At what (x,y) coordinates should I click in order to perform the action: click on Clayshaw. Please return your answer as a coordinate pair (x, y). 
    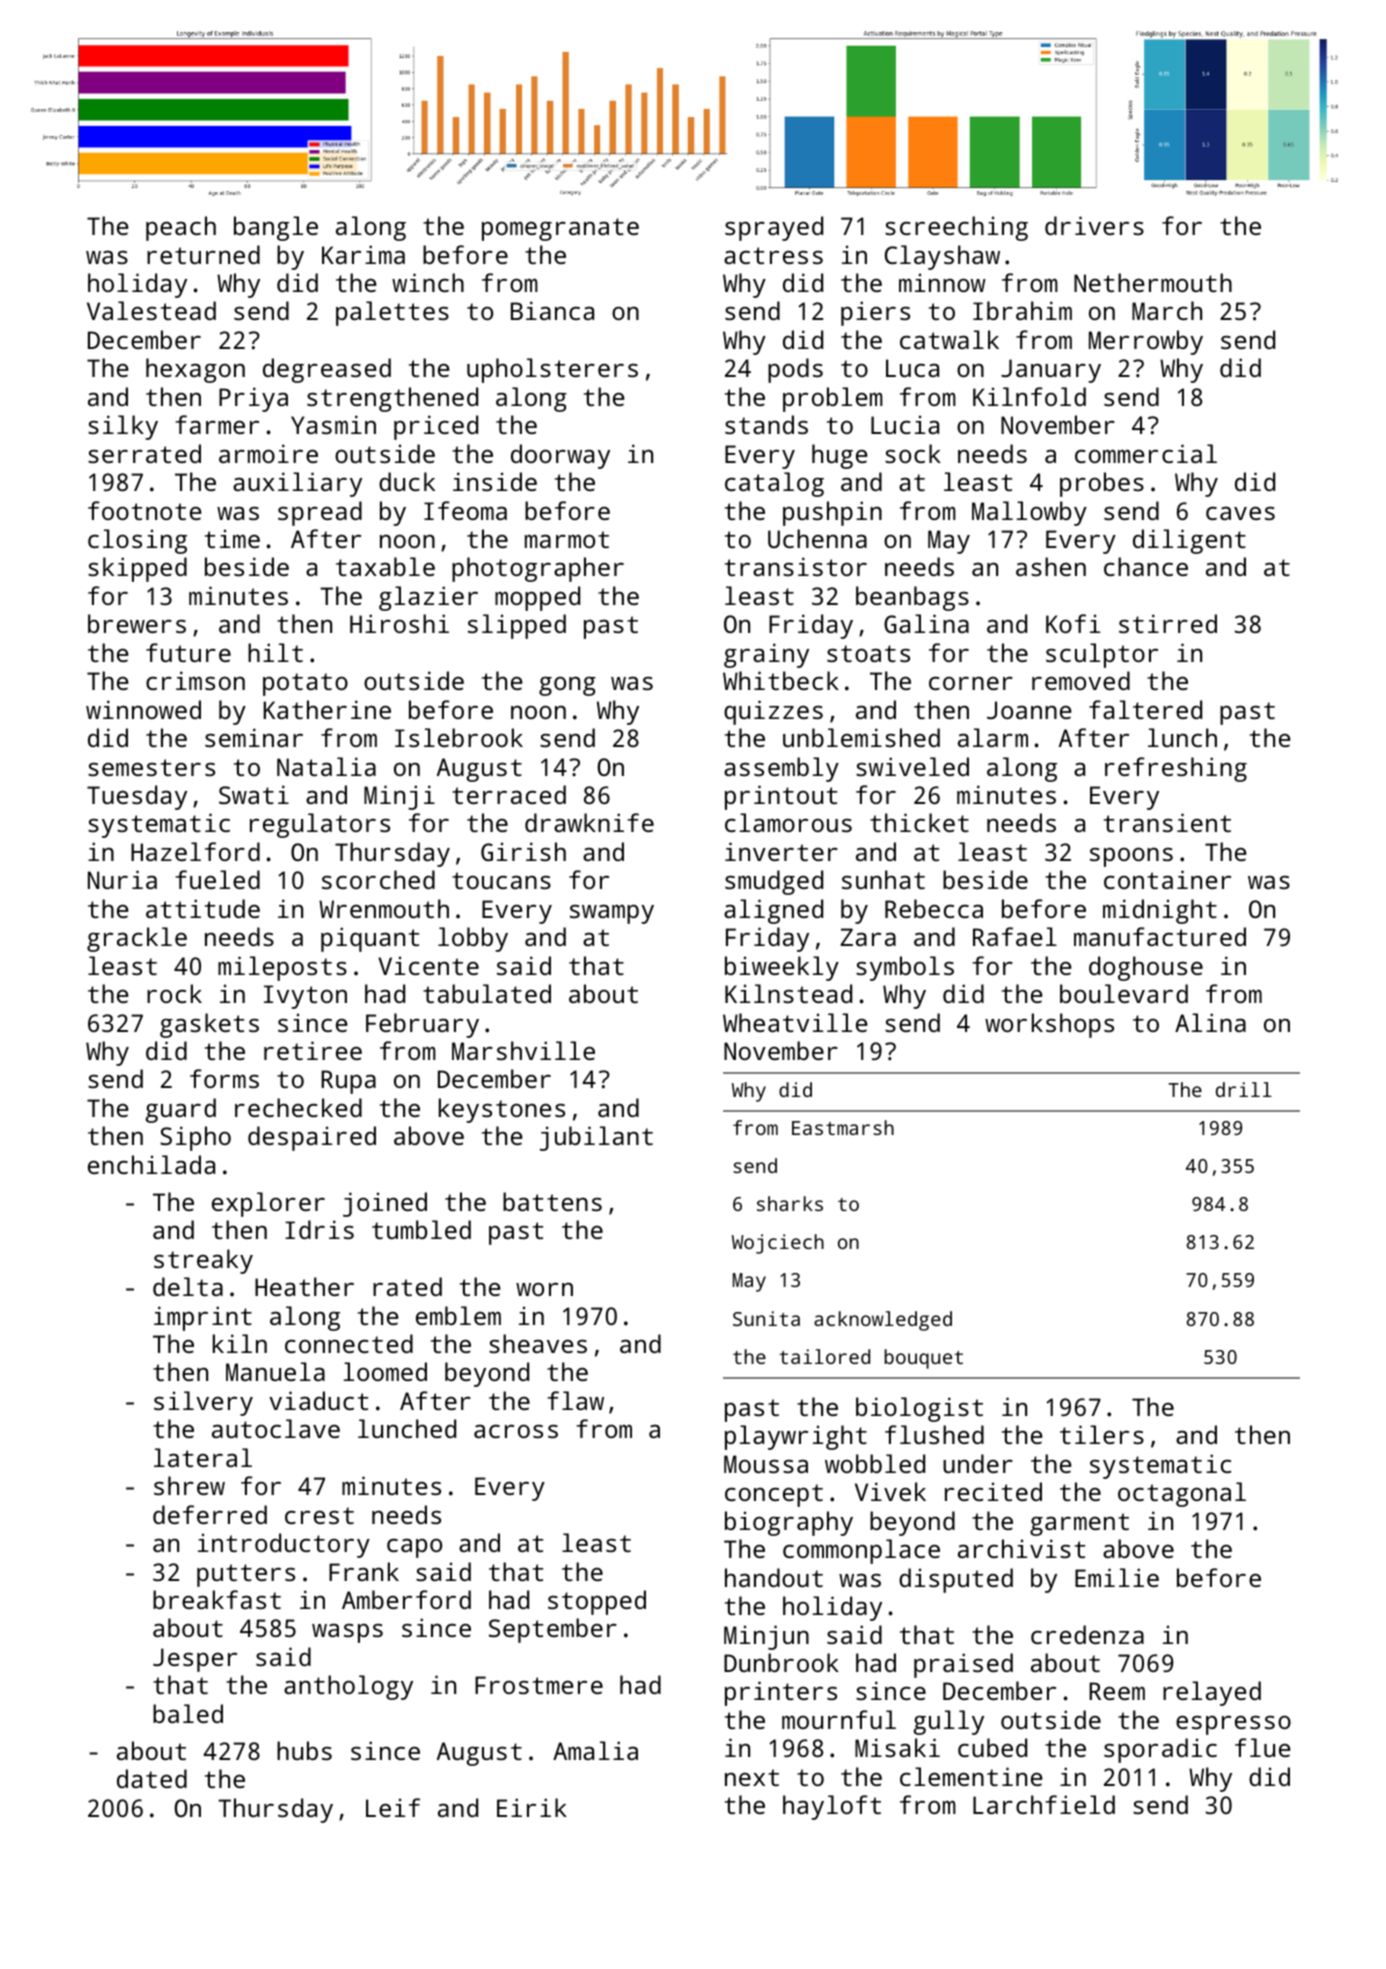
    Looking at the image, I should click on (942, 257).
